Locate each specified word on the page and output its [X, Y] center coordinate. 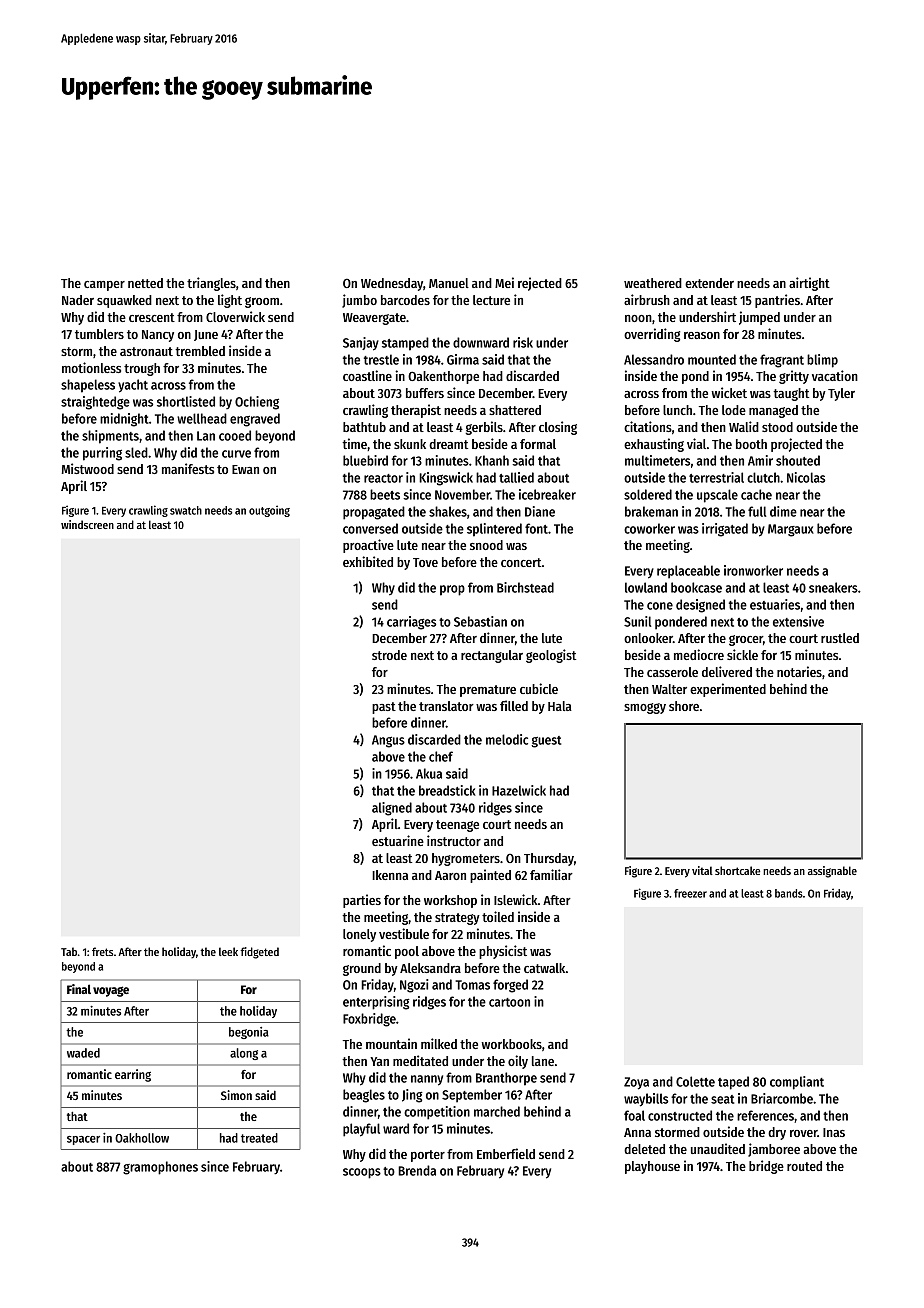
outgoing [269, 511]
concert [521, 562]
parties [362, 901]
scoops [362, 1173]
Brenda [417, 1170]
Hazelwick [519, 790]
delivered [727, 671]
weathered [653, 283]
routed [804, 1166]
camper [104, 286]
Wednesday [392, 284]
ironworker [753, 570]
